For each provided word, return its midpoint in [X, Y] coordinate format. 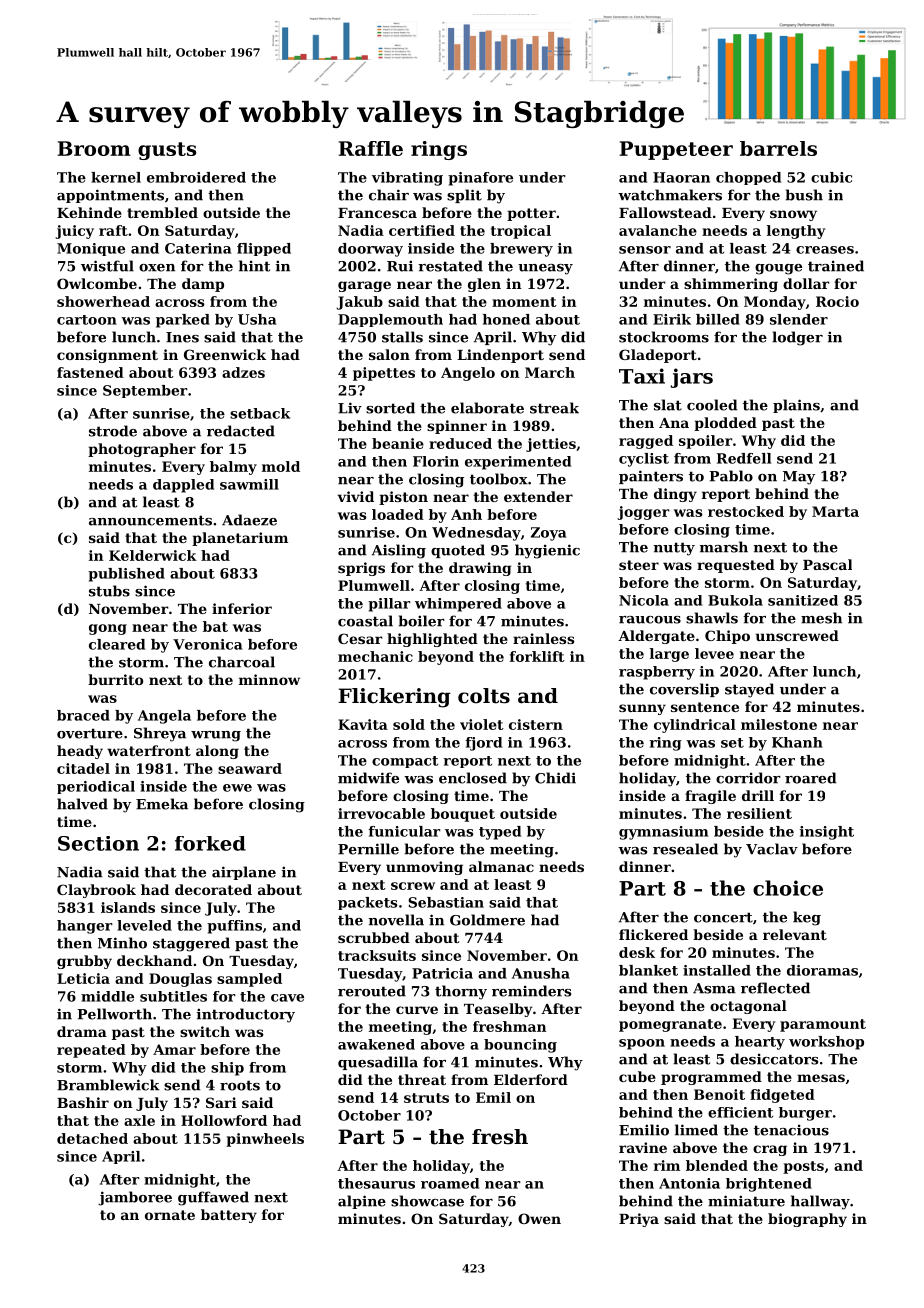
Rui [400, 266]
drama [82, 1031]
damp [203, 285]
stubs [109, 591]
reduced [460, 443]
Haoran [681, 177]
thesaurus [376, 1183]
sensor [645, 250]
